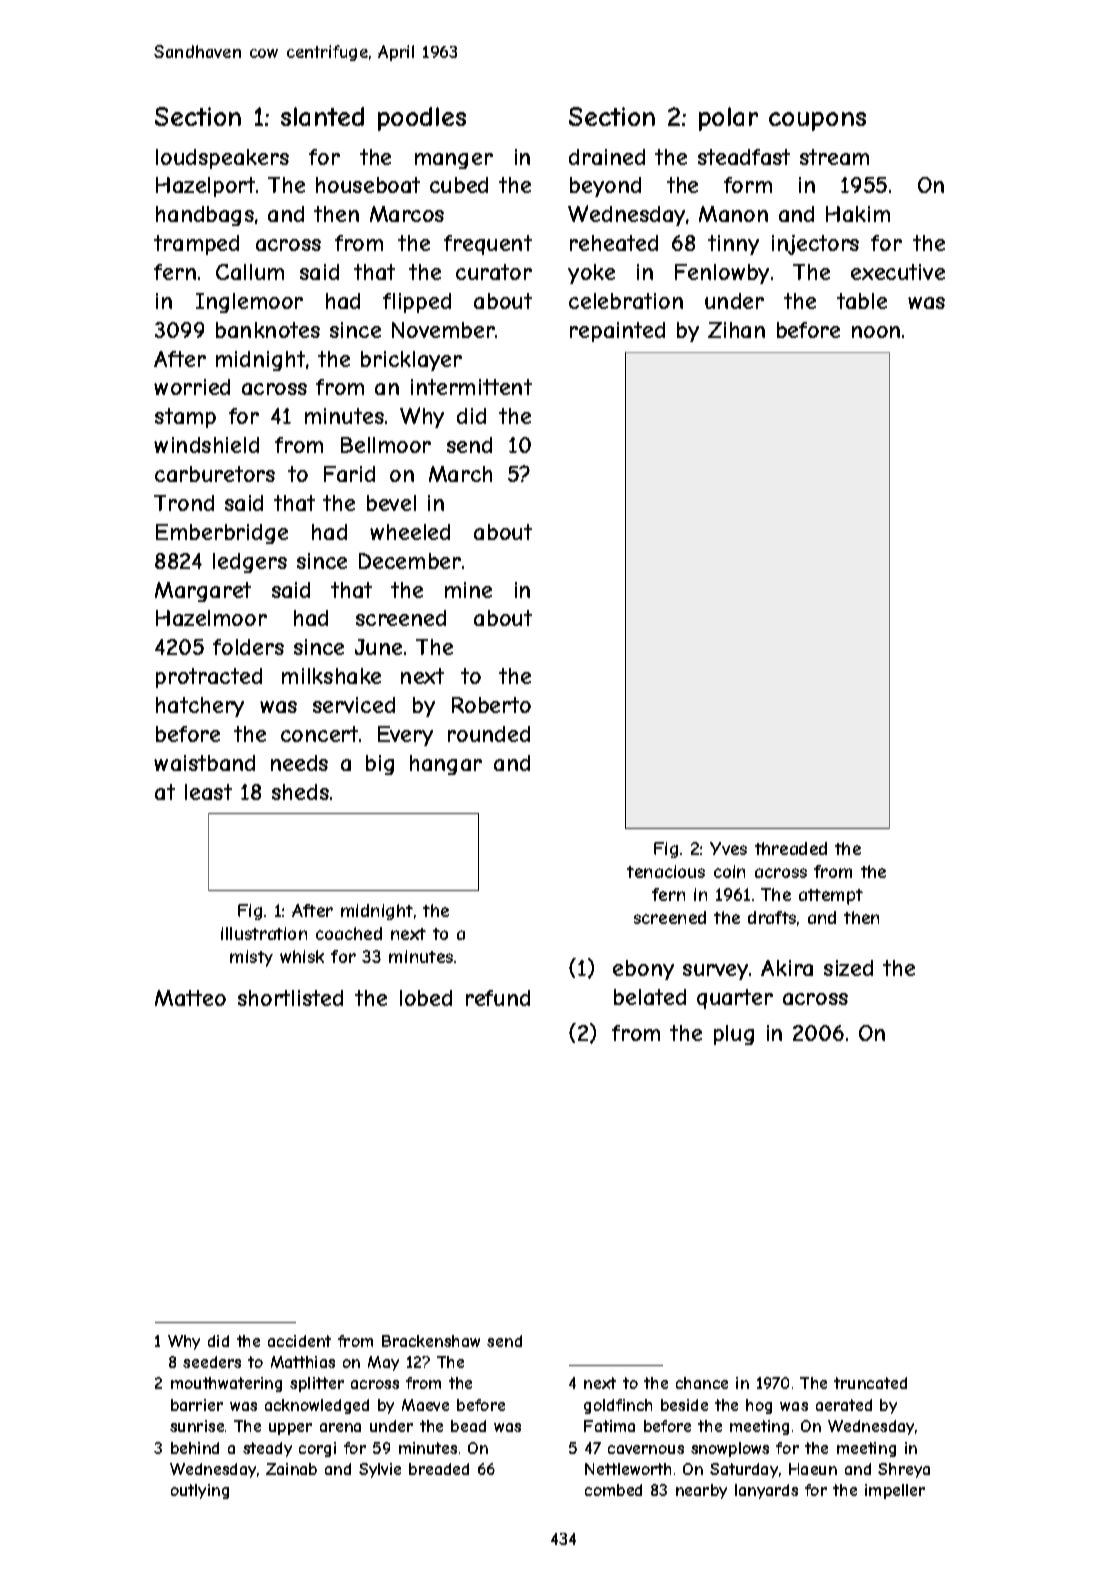  What do you see at coordinates (426, 998) in the document?
I see `lobed` at bounding box center [426, 998].
